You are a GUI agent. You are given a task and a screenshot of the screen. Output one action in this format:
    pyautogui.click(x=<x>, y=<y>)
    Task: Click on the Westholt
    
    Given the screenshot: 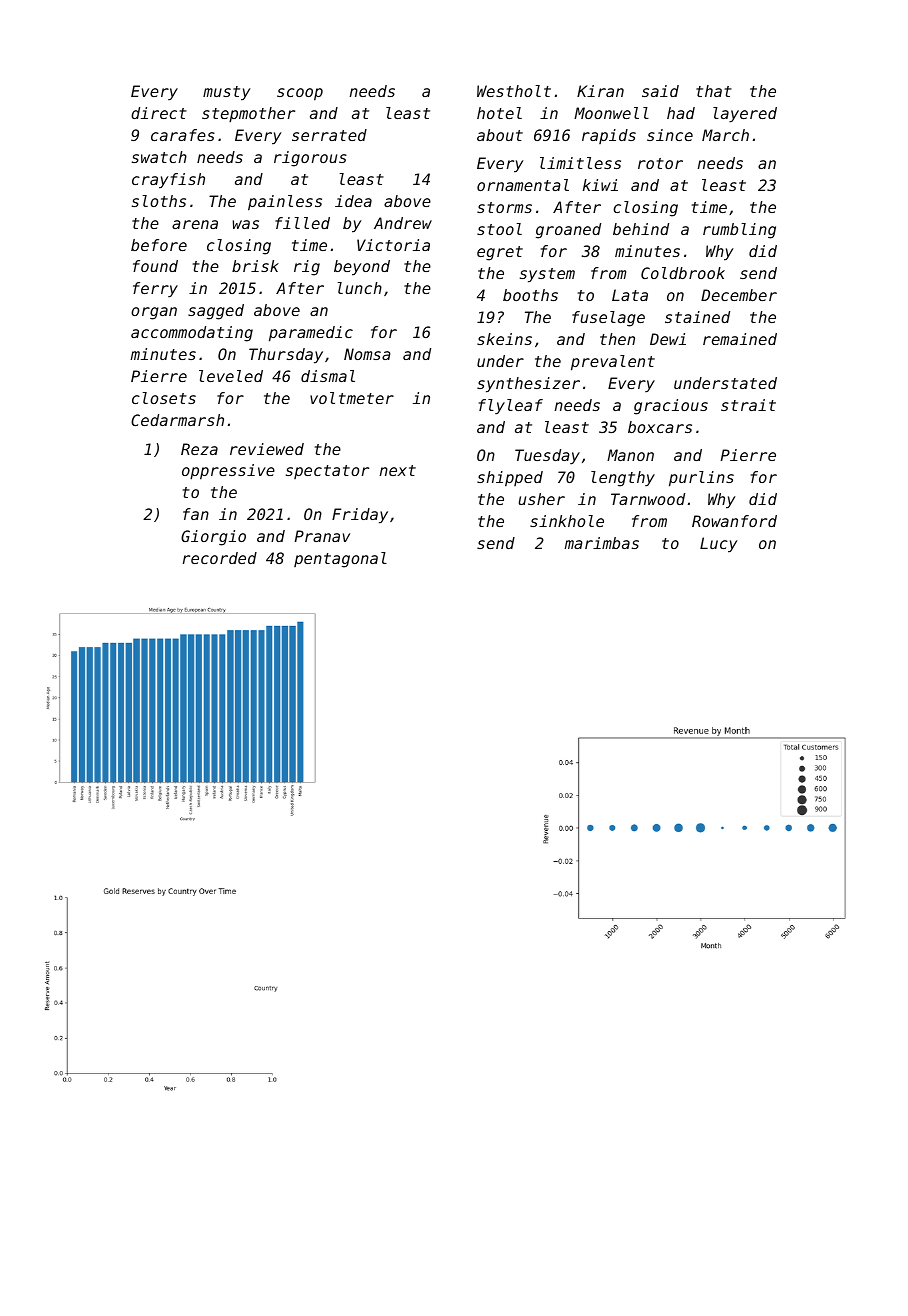 What is the action you would take?
    pyautogui.click(x=514, y=91)
